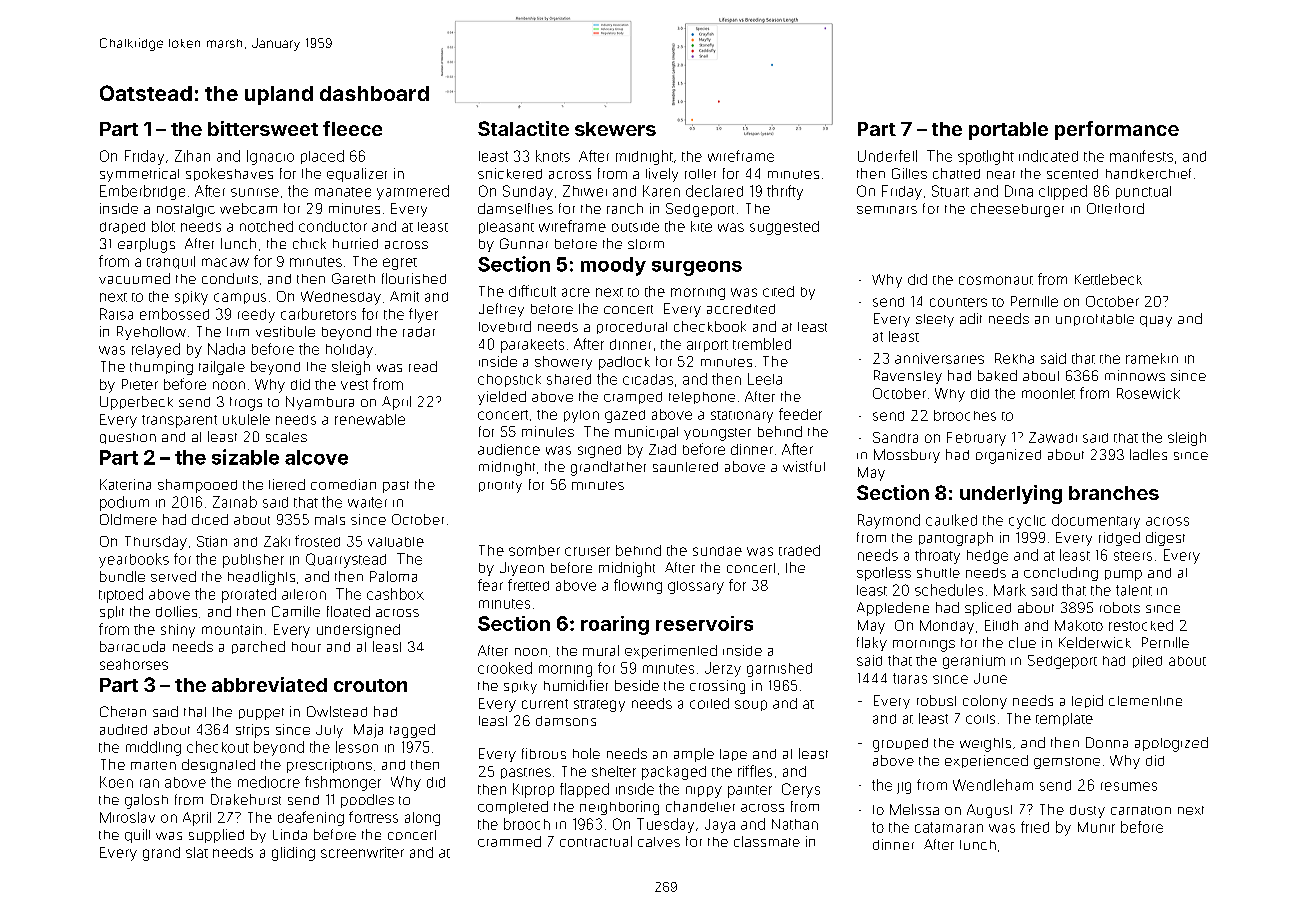 This screenshot has width=1308, height=924. I want to click on gliding, so click(293, 854).
